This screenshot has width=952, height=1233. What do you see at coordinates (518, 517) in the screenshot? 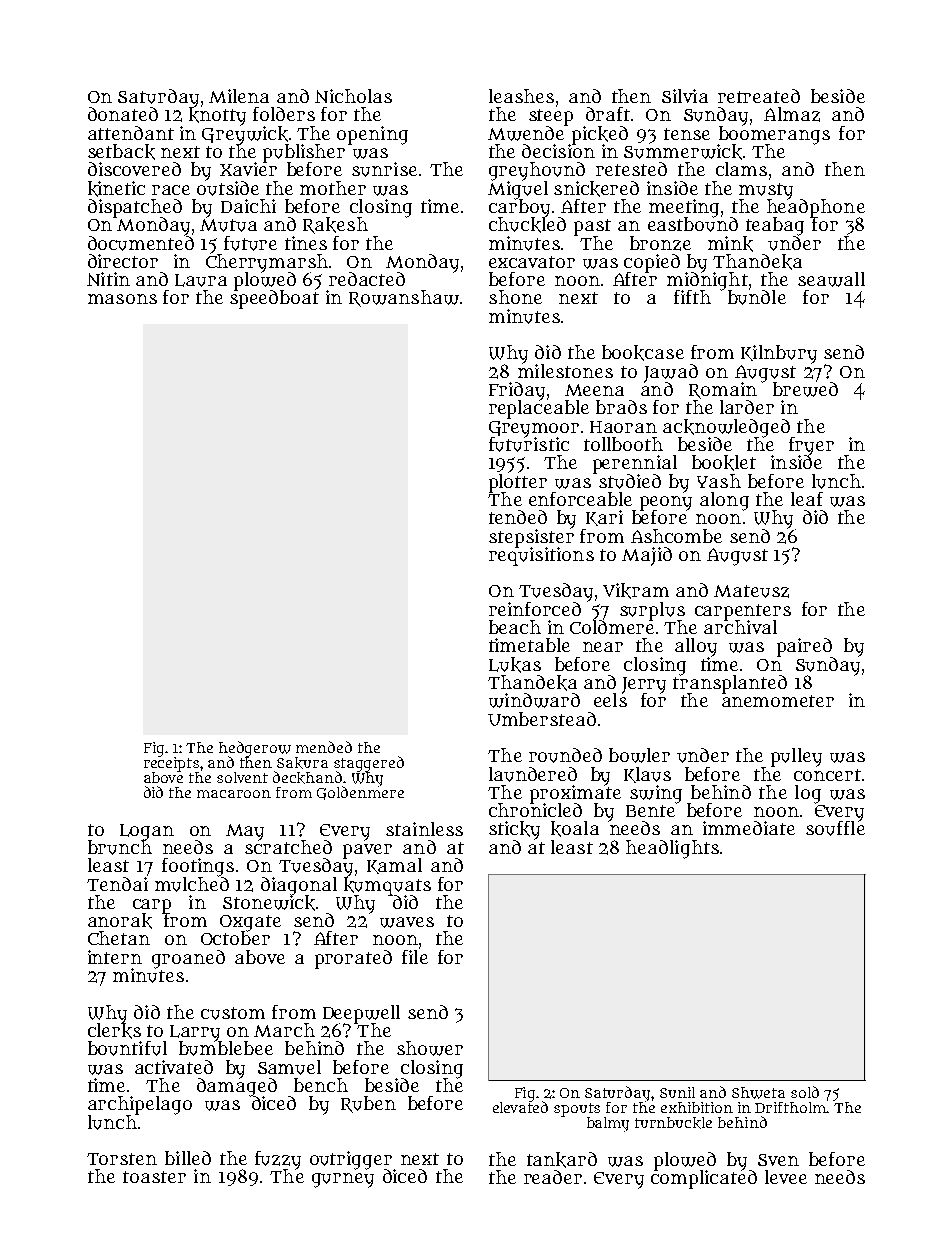
I see `tended` at bounding box center [518, 517].
